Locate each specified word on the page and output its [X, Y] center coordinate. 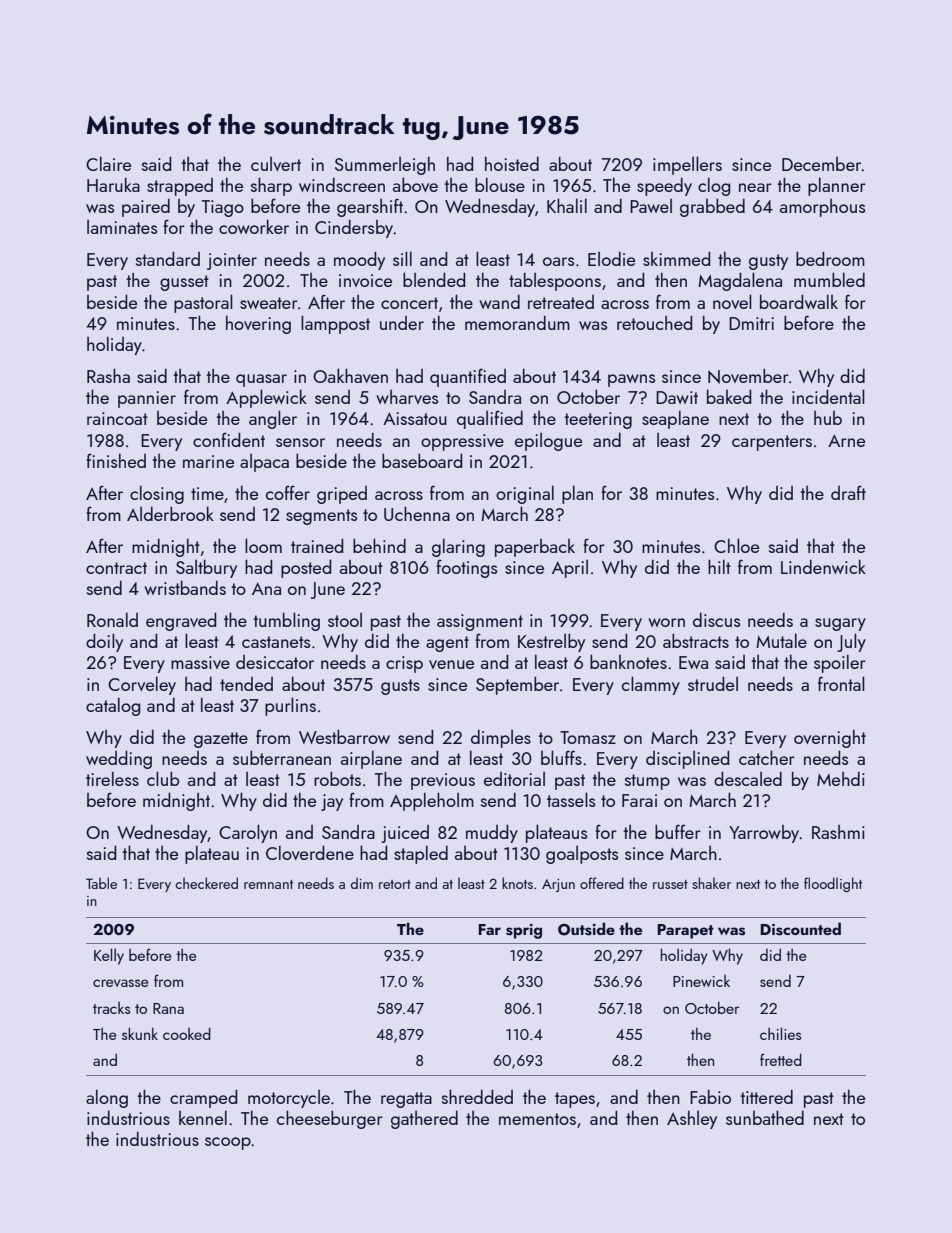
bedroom [830, 258]
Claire [108, 163]
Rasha [108, 375]
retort [395, 884]
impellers [687, 165]
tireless [112, 778]
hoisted [512, 163]
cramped [203, 1098]
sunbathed [765, 1117]
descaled [748, 778]
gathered [424, 1119]
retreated [561, 302]
